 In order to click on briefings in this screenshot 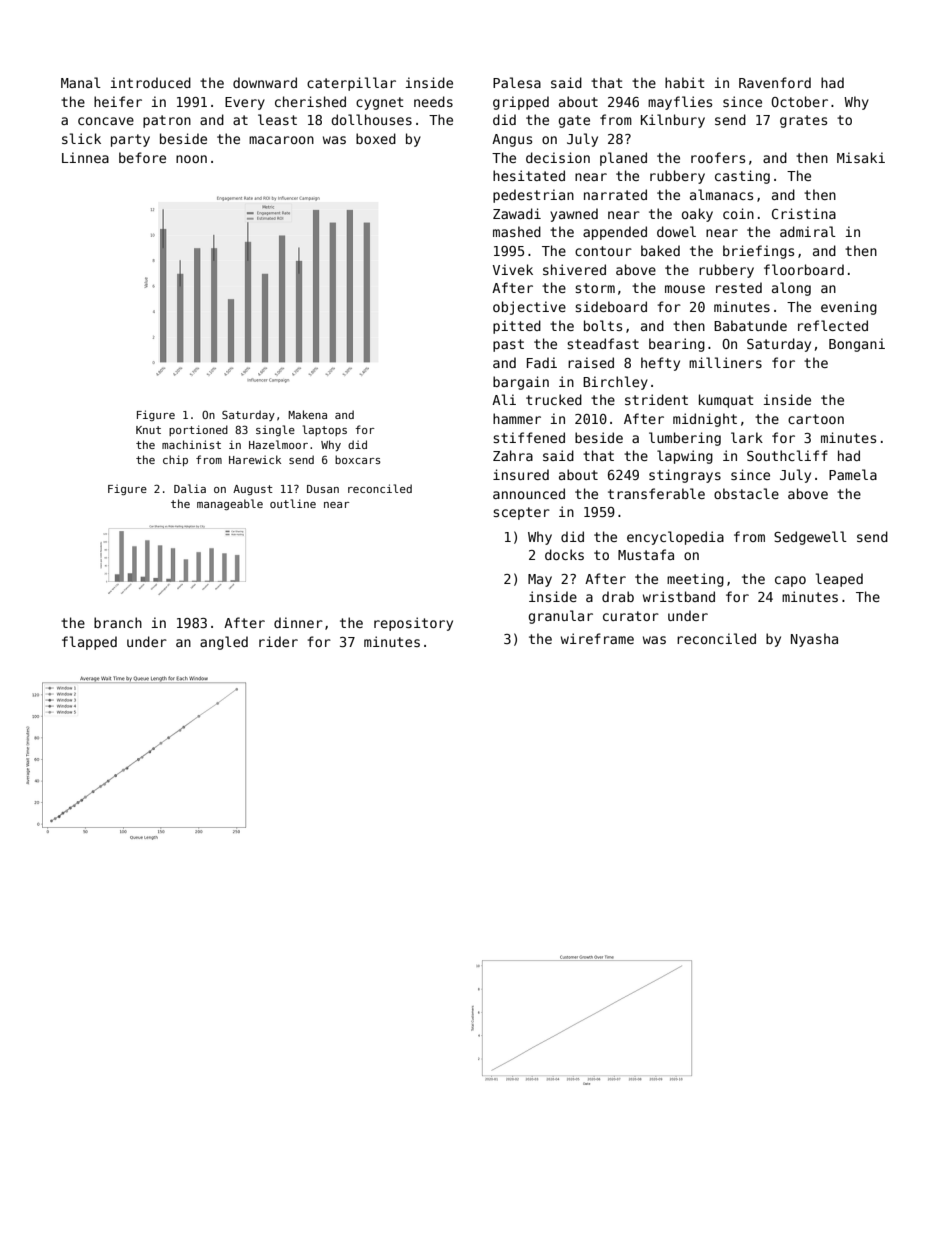, I will do `click(758, 252)`.
